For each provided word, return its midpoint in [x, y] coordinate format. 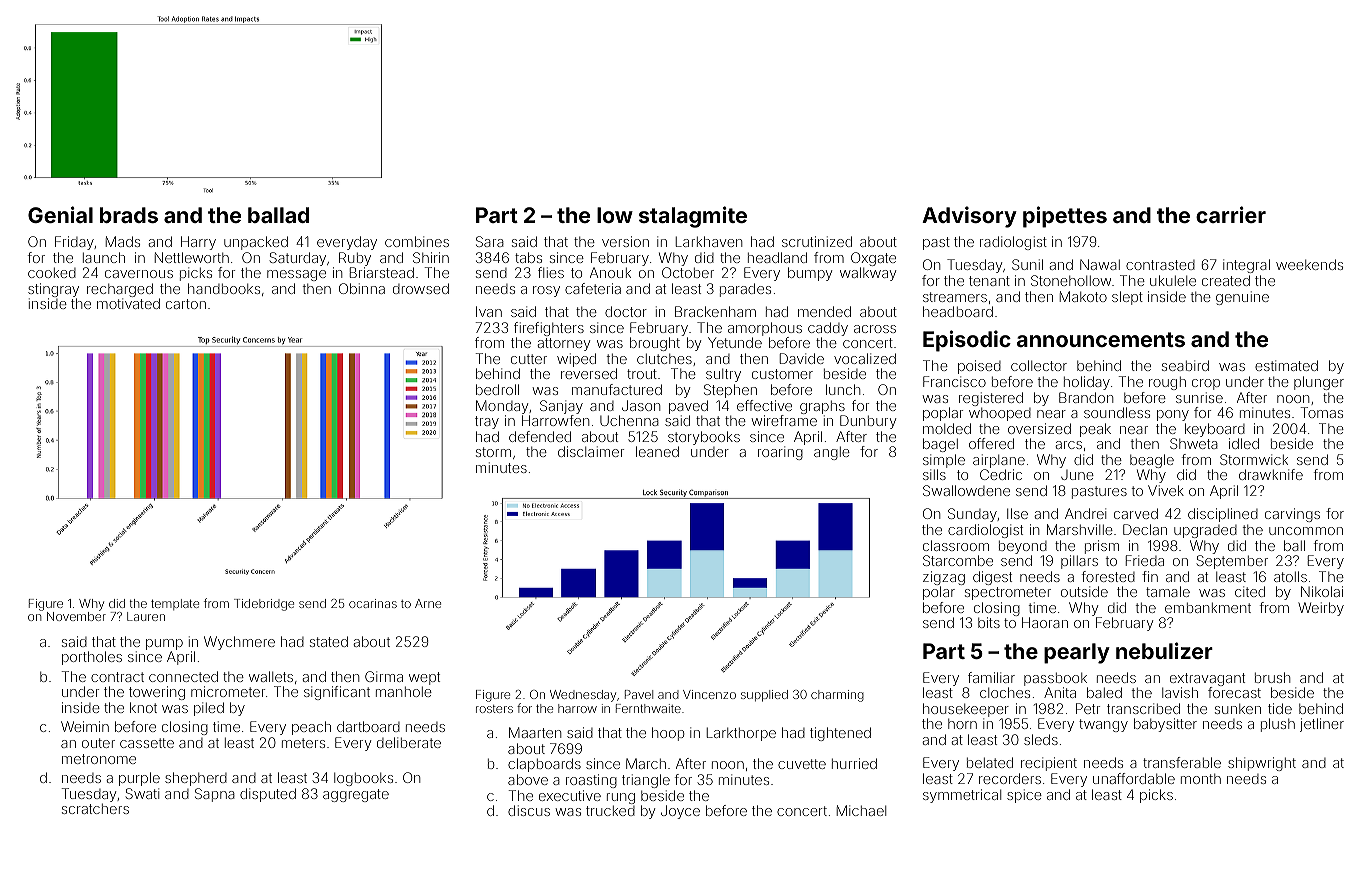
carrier [1231, 214]
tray [487, 422]
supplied [764, 696]
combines [417, 241]
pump [164, 644]
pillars [1079, 562]
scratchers [95, 808]
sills [934, 474]
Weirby [1321, 609]
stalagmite [693, 217]
